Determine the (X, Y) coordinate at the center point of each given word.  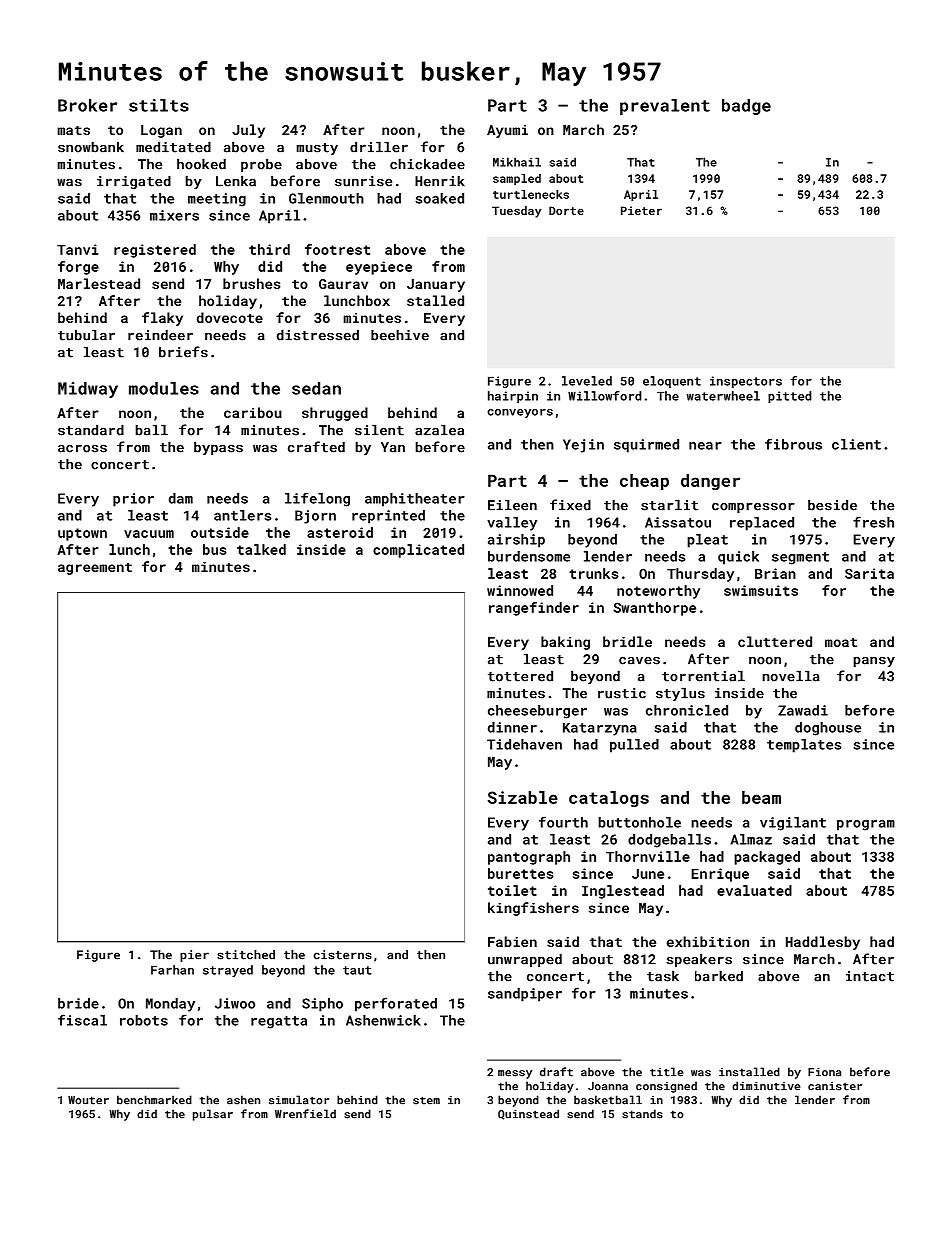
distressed (318, 335)
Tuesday (516, 212)
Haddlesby (823, 943)
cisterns (343, 955)
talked (261, 549)
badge (746, 107)
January (436, 285)
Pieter (641, 210)
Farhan (172, 970)
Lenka (236, 181)
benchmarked (154, 1100)
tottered (520, 676)
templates (804, 746)
